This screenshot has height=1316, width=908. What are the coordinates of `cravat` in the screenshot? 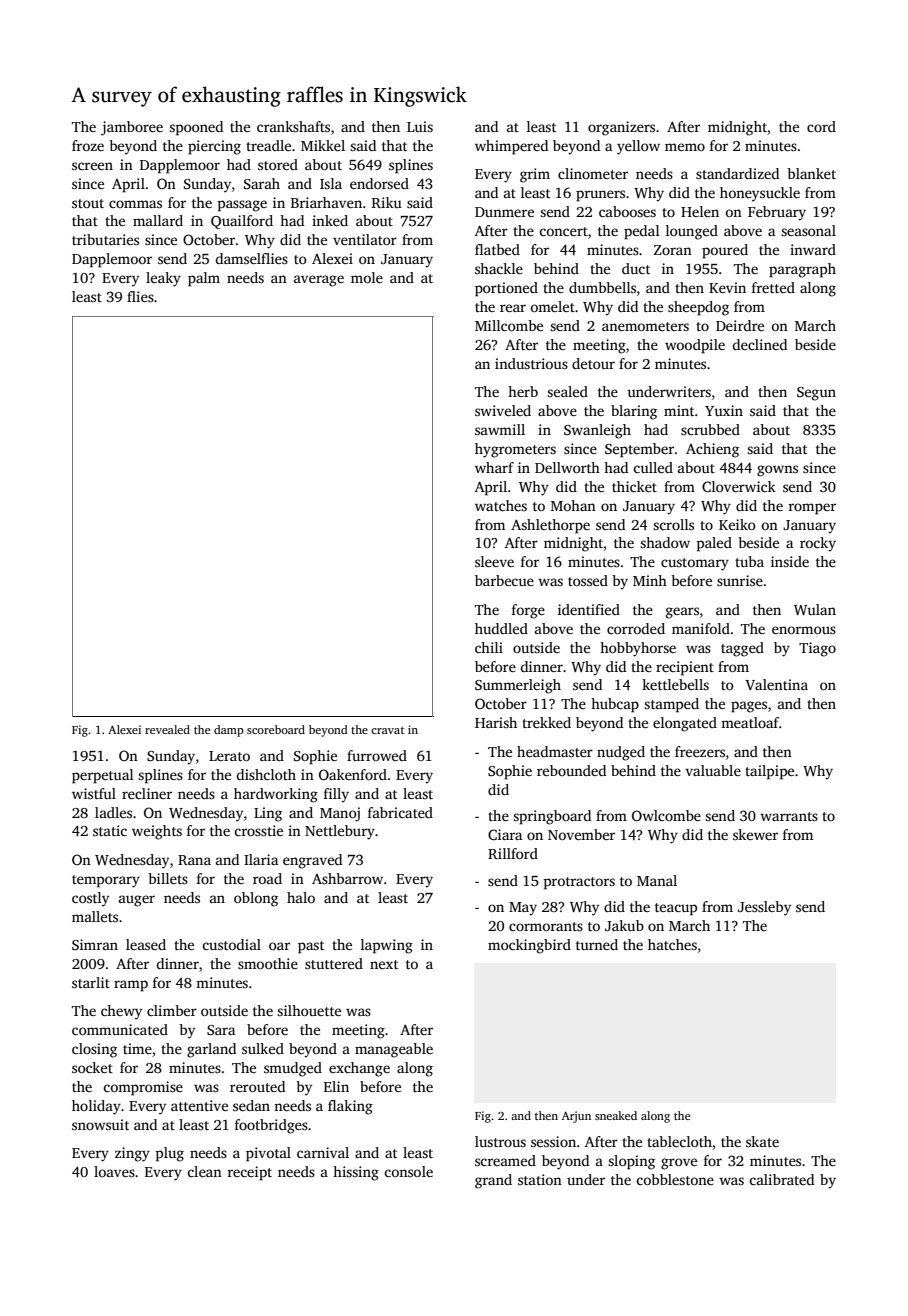 It's located at (387, 730).
